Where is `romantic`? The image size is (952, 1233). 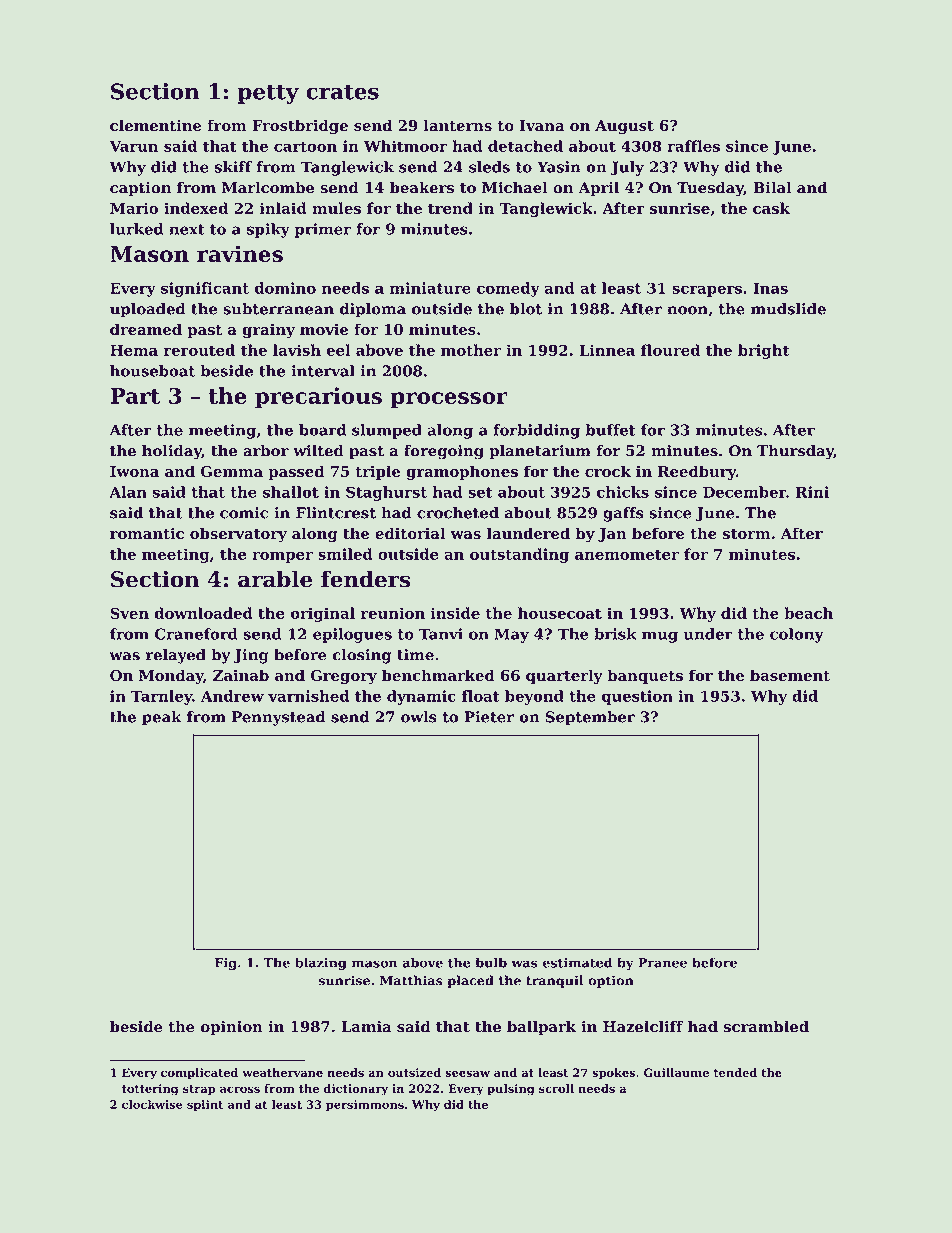 romantic is located at coordinates (147, 533).
